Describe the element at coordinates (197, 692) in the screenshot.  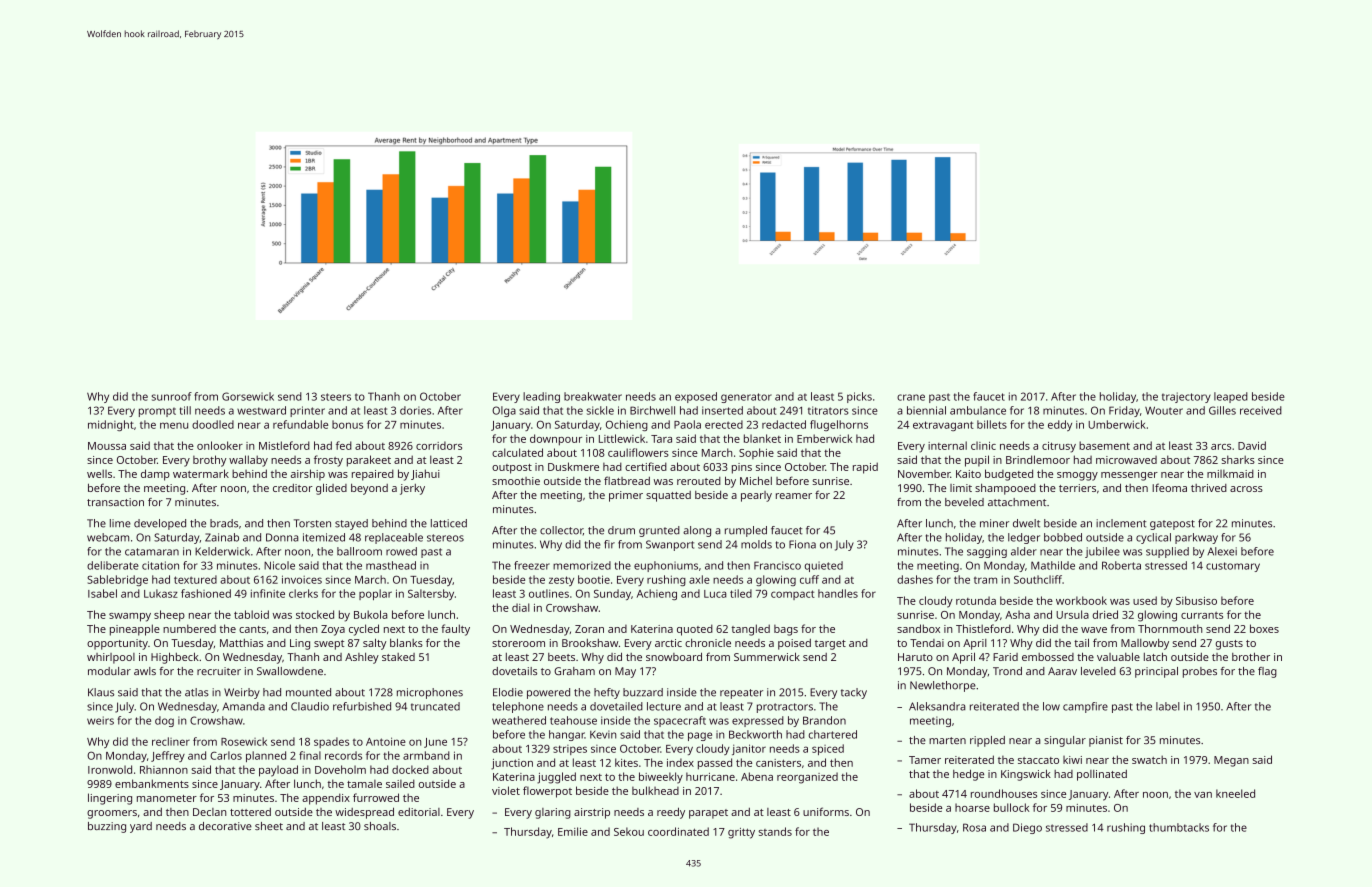
I see `atlas` at that location.
